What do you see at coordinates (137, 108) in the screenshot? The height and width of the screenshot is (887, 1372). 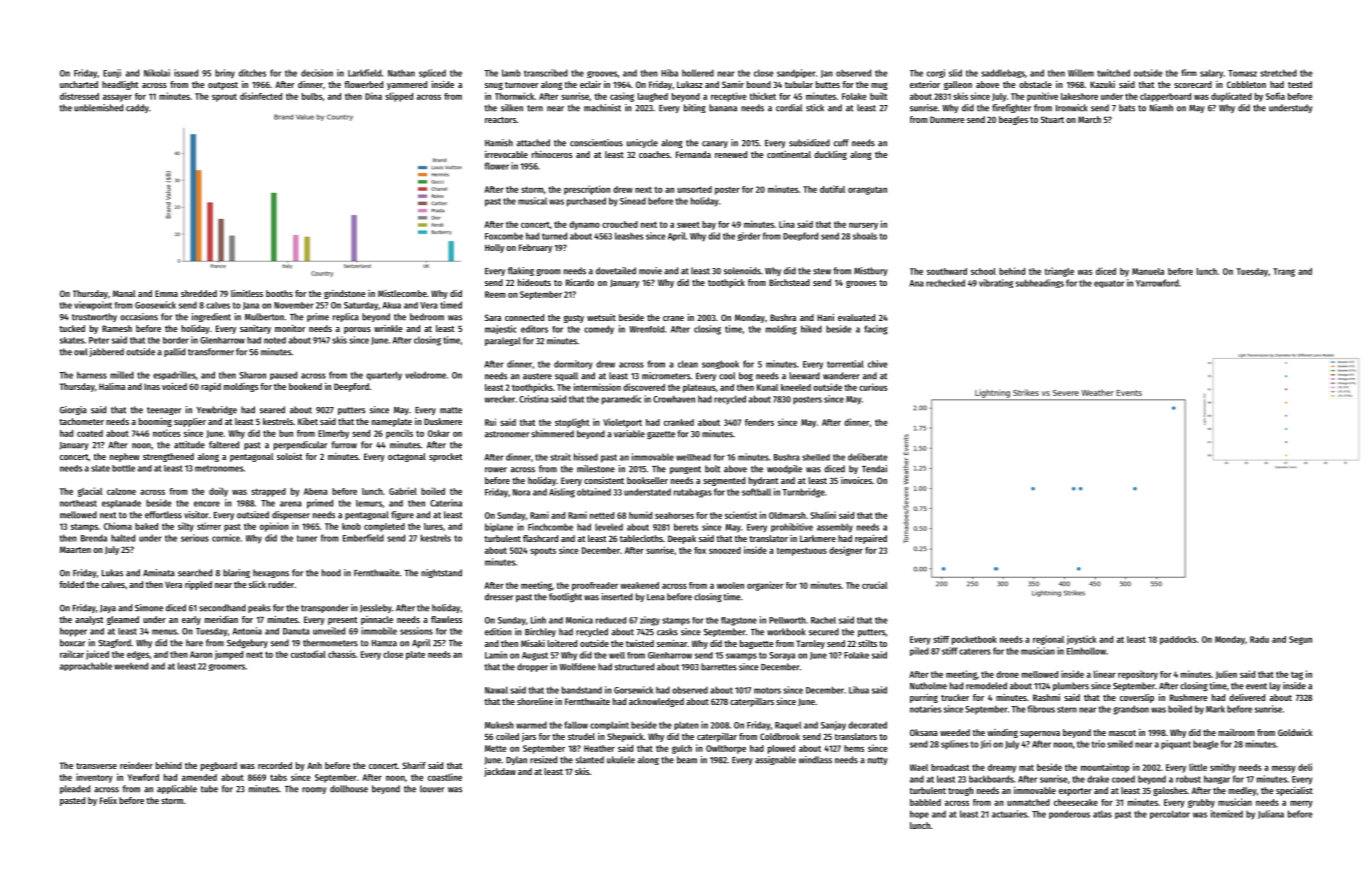 I see `caddy` at bounding box center [137, 108].
